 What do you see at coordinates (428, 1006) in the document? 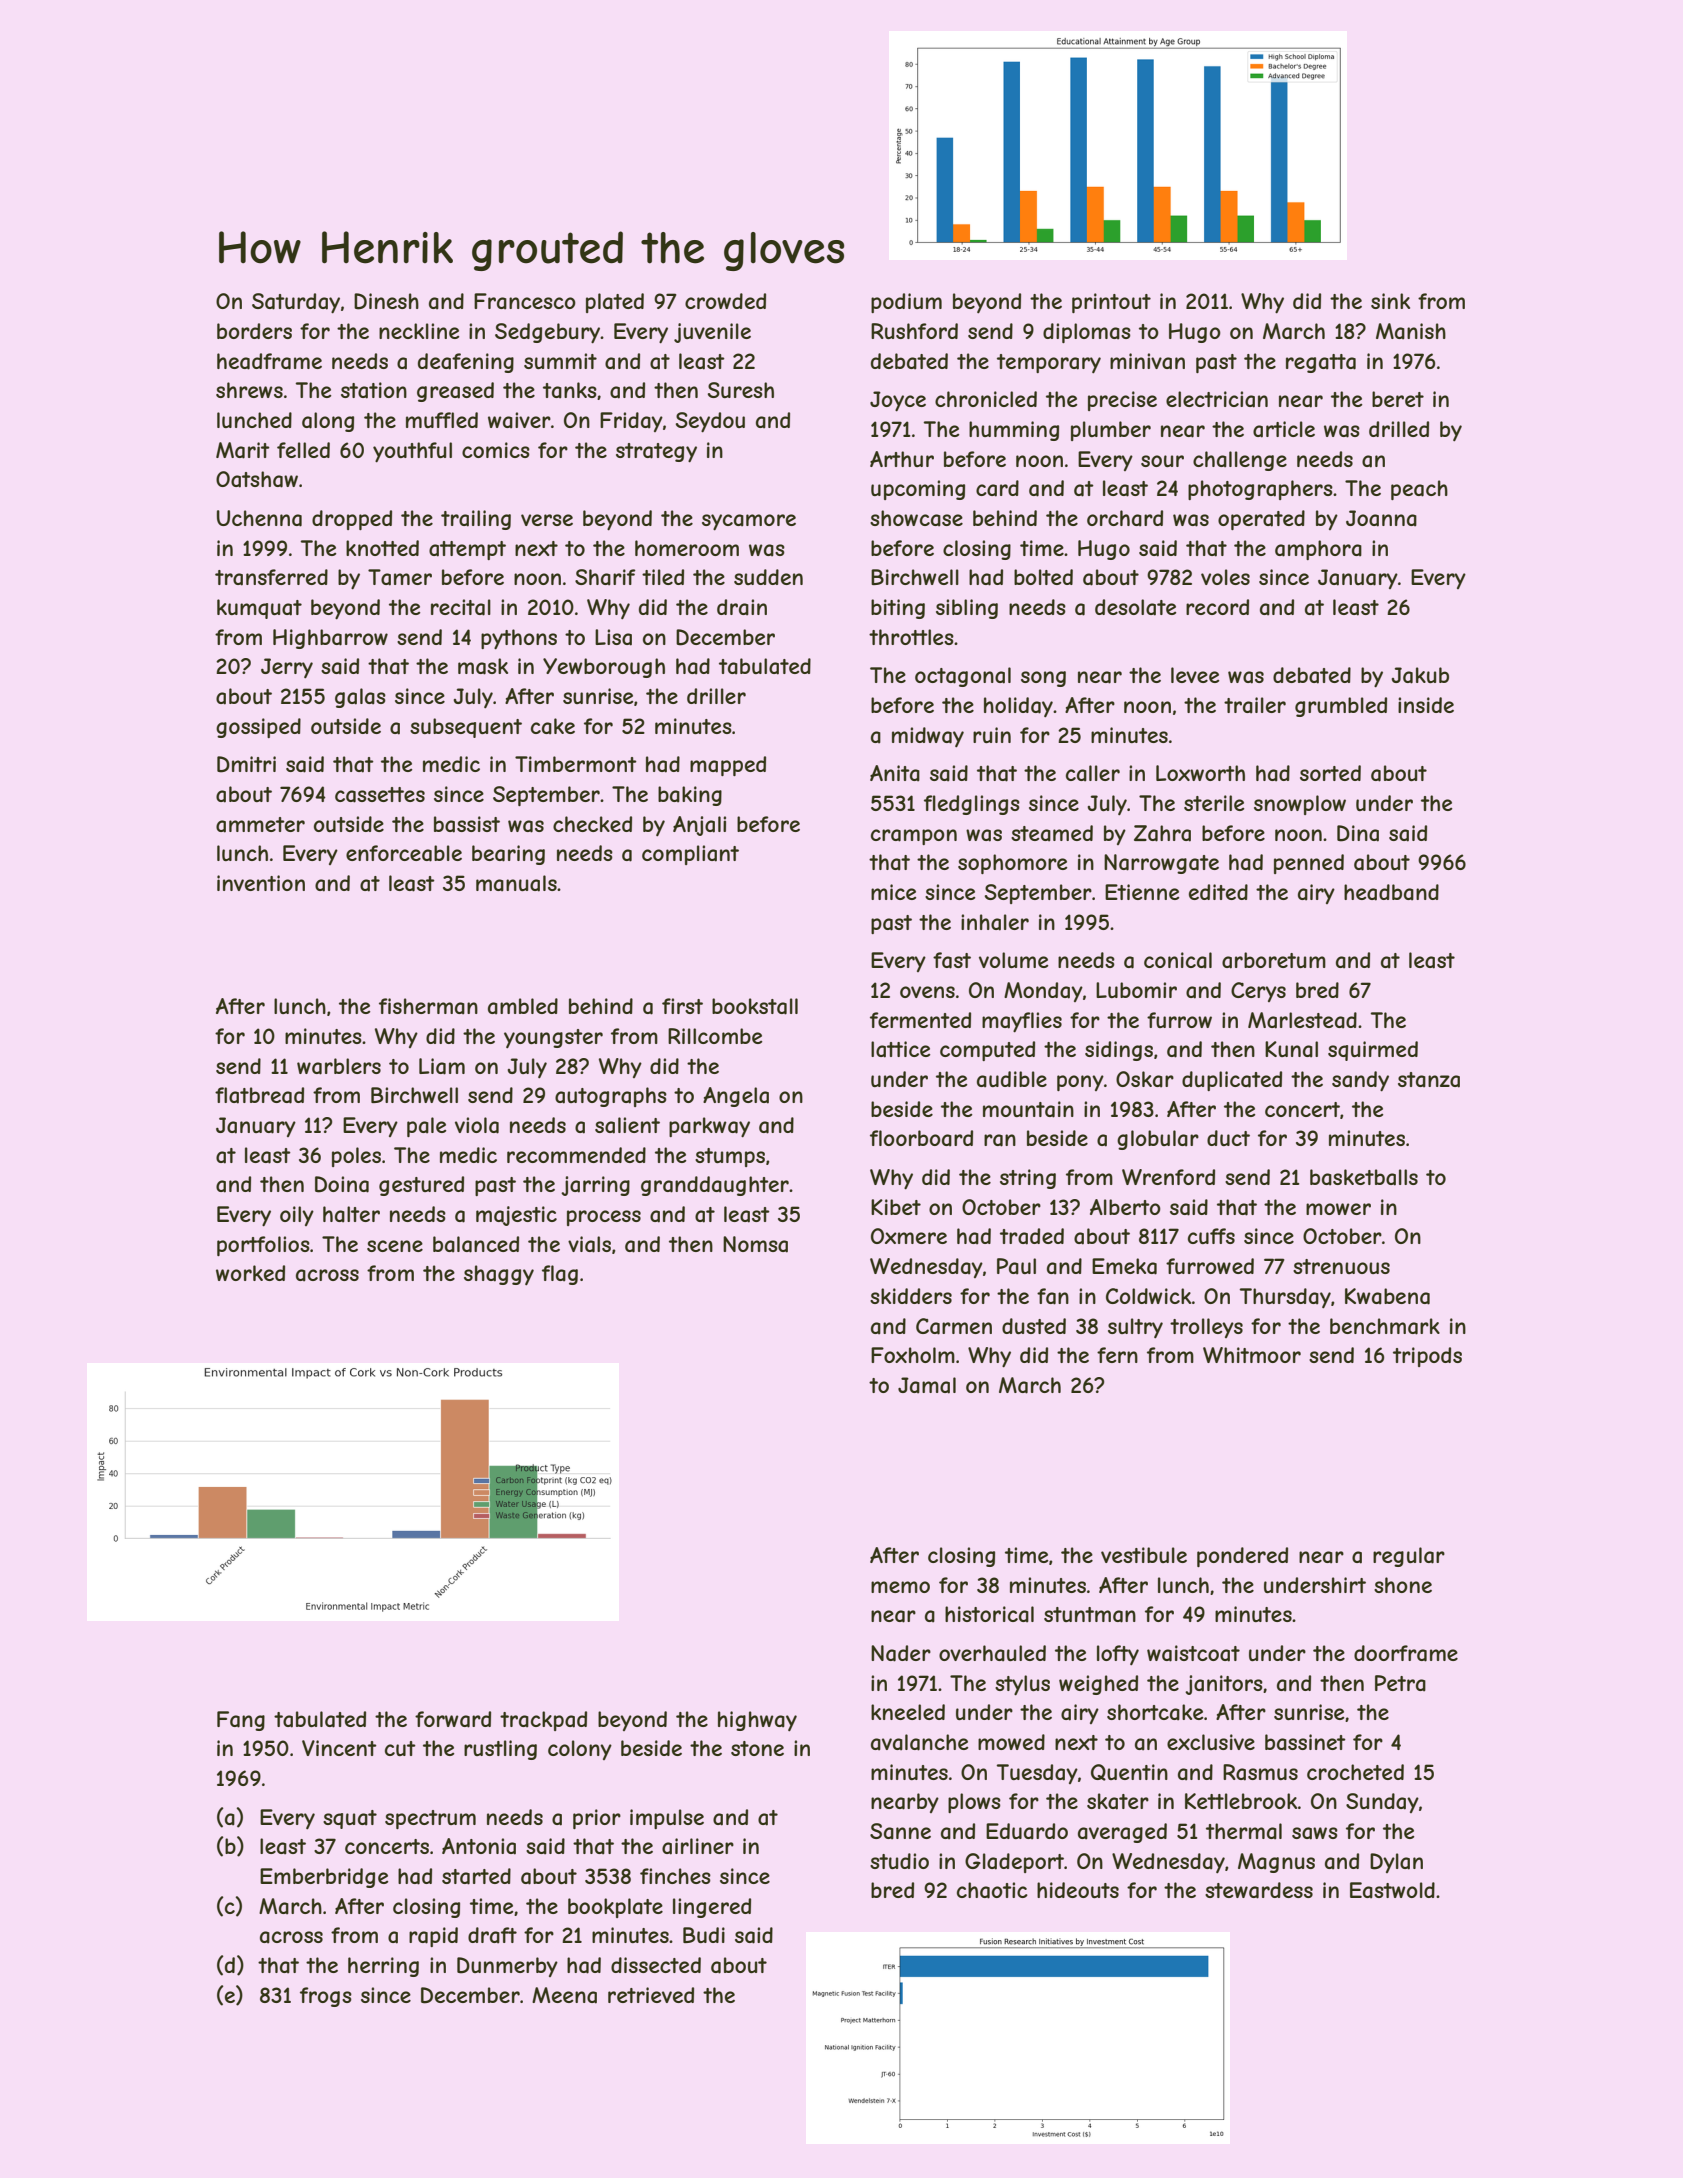
I see `fisherman` at bounding box center [428, 1006].
